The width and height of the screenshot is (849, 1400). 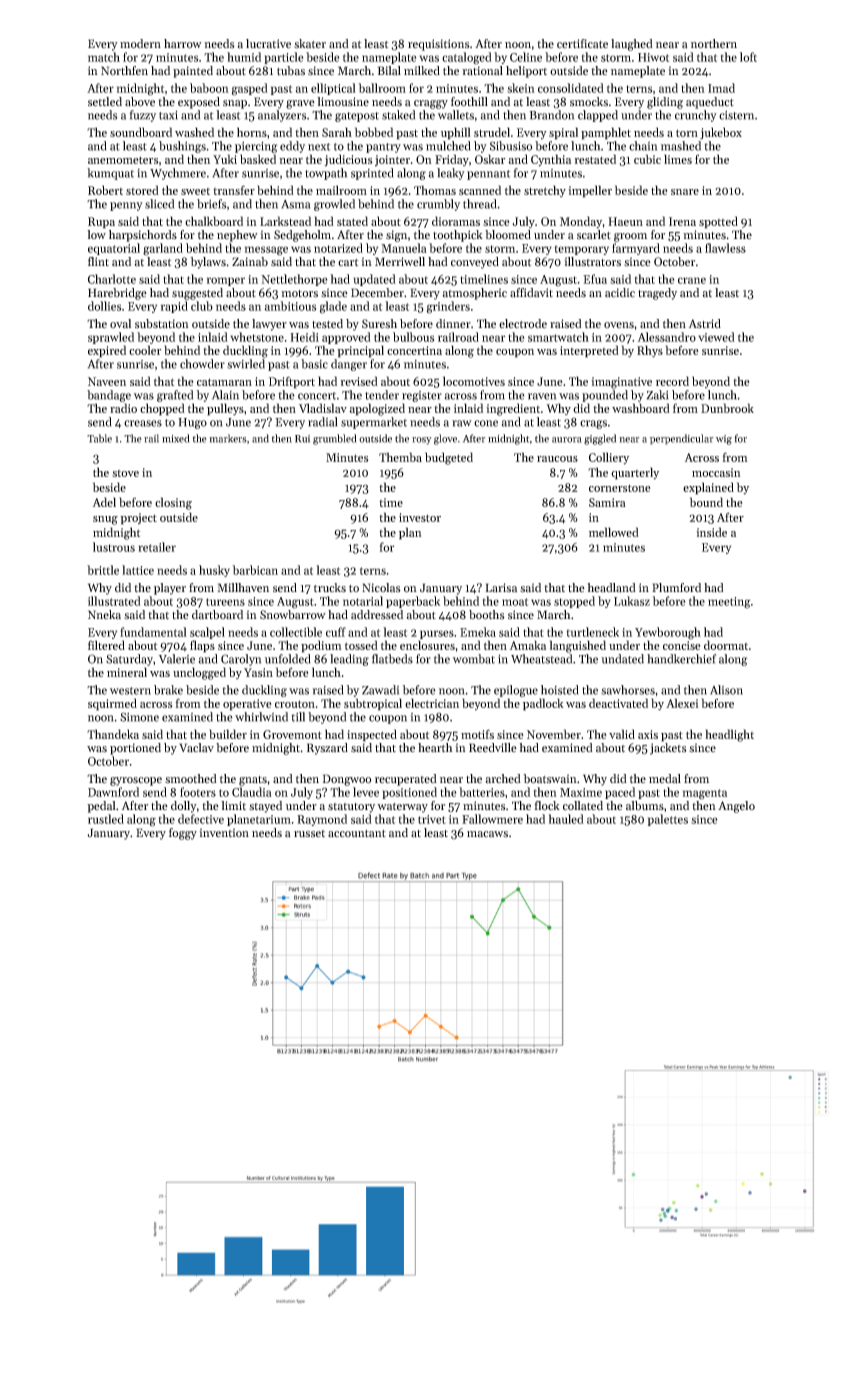 I want to click on groom, so click(x=630, y=237).
